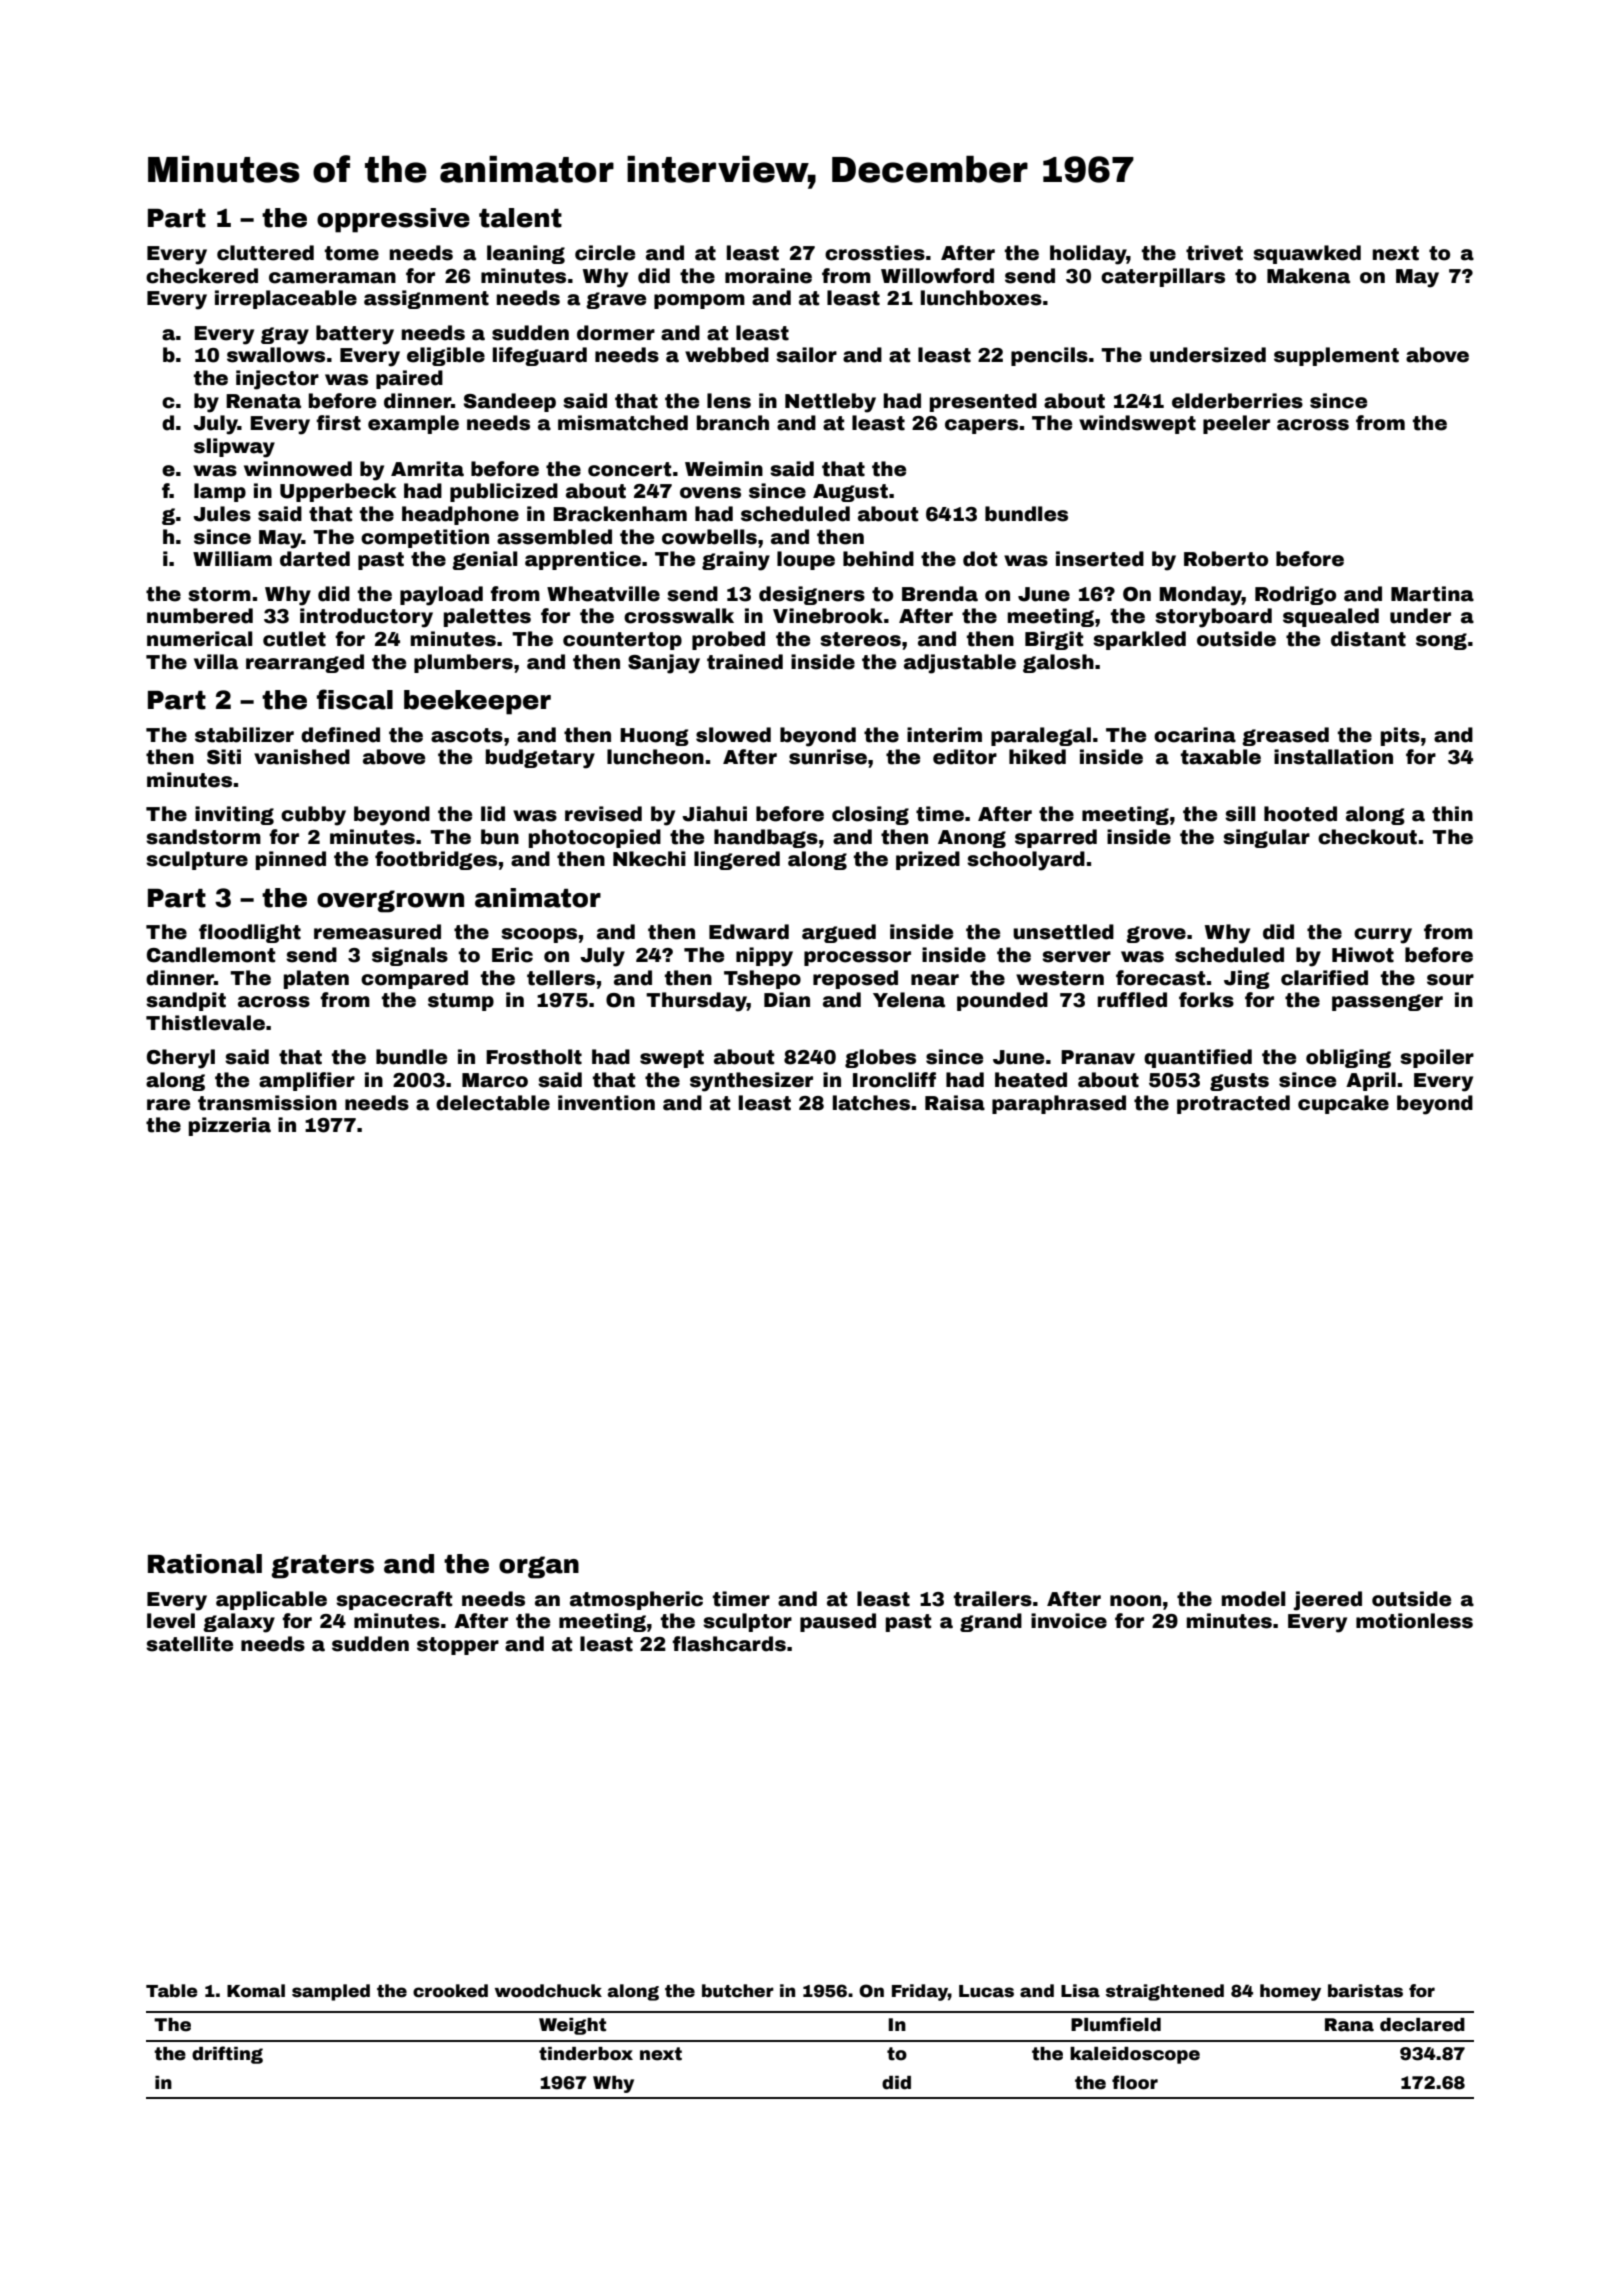  I want to click on oppressive, so click(393, 220).
